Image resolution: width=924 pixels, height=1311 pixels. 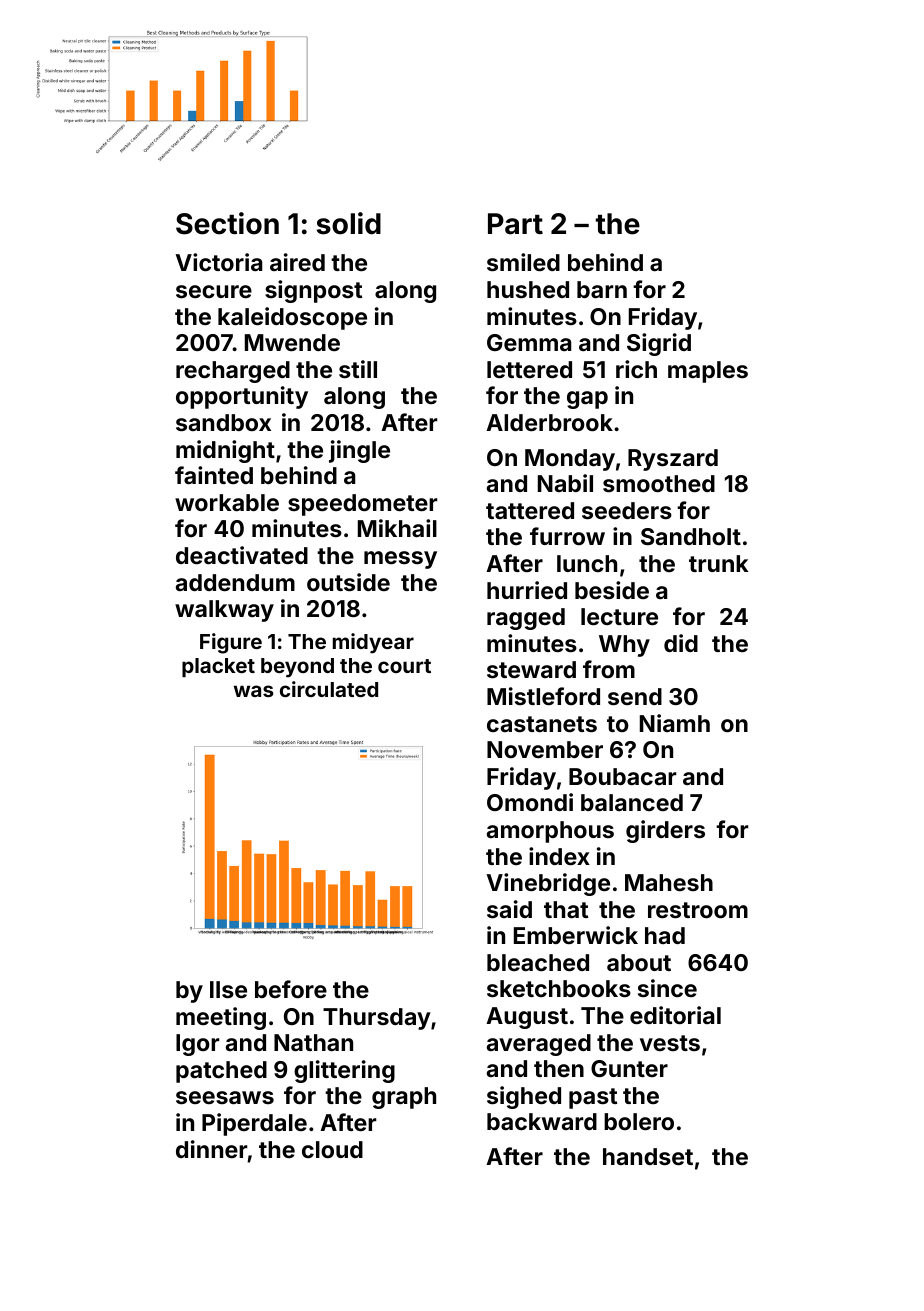 I want to click on since, so click(x=667, y=988).
